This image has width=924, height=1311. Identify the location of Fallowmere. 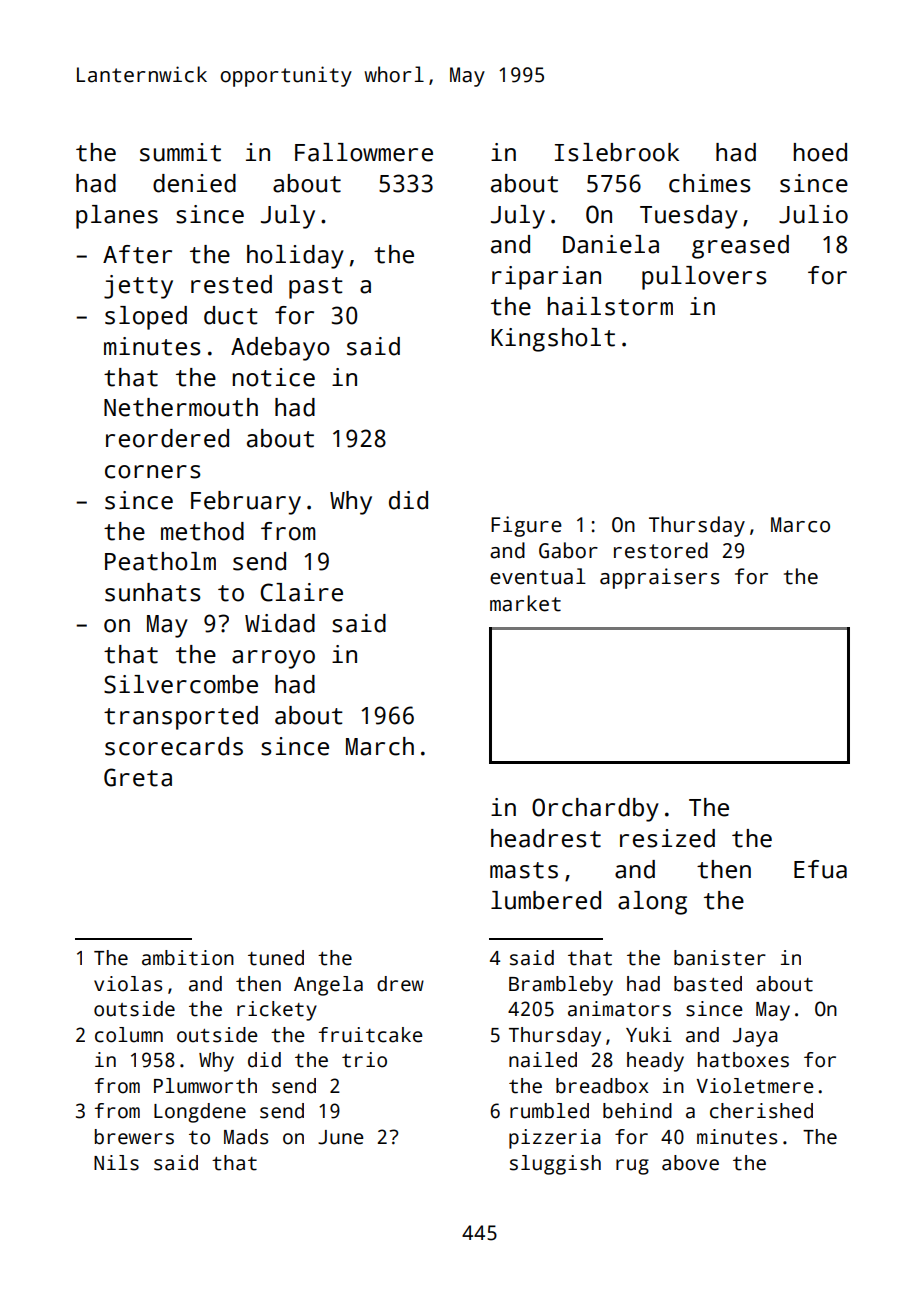
(364, 152).
